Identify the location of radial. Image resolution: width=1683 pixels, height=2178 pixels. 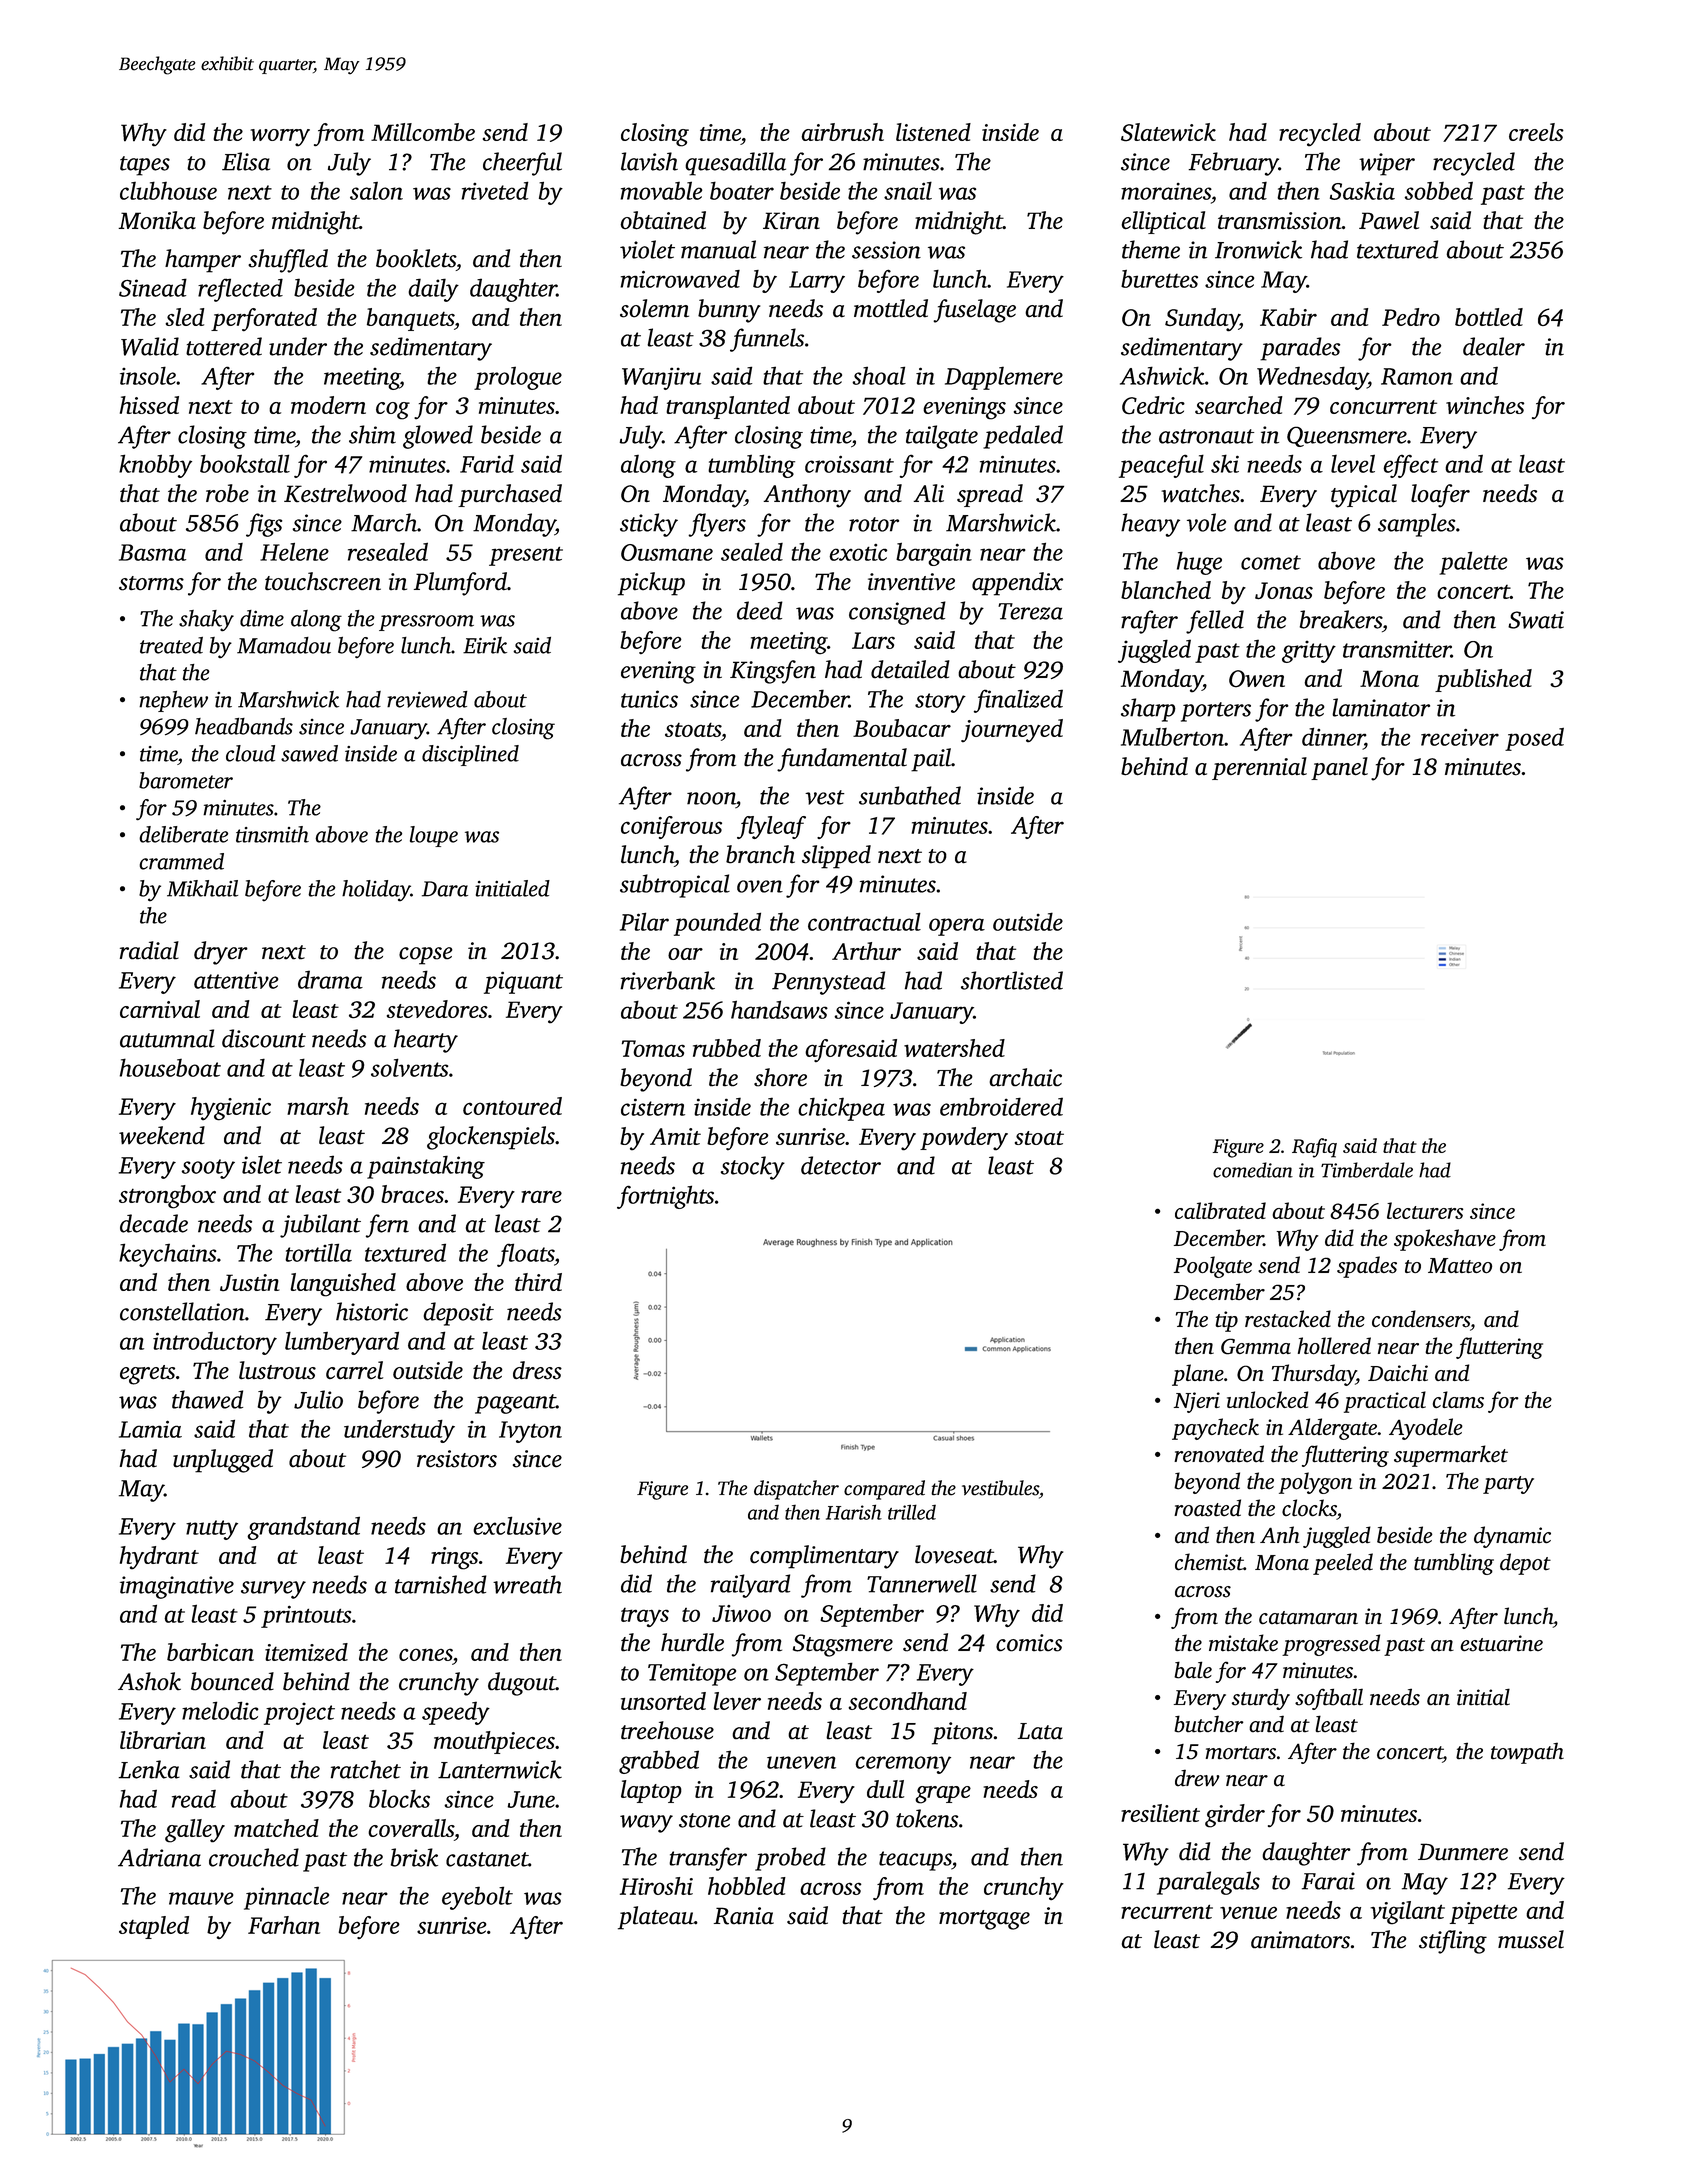
(149, 950).
